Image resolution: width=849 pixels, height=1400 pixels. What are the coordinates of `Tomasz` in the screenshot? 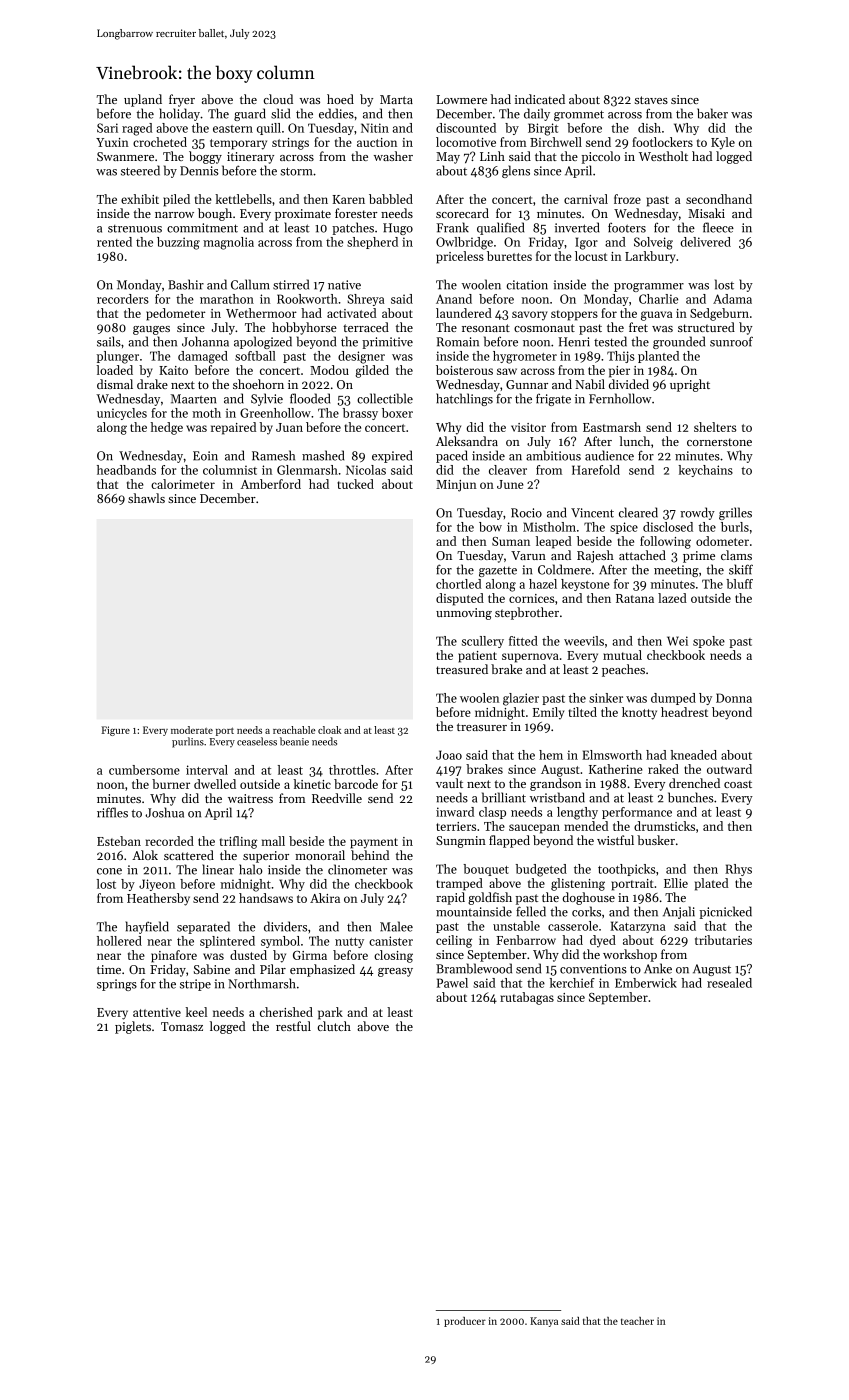 It's located at (182, 1026).
